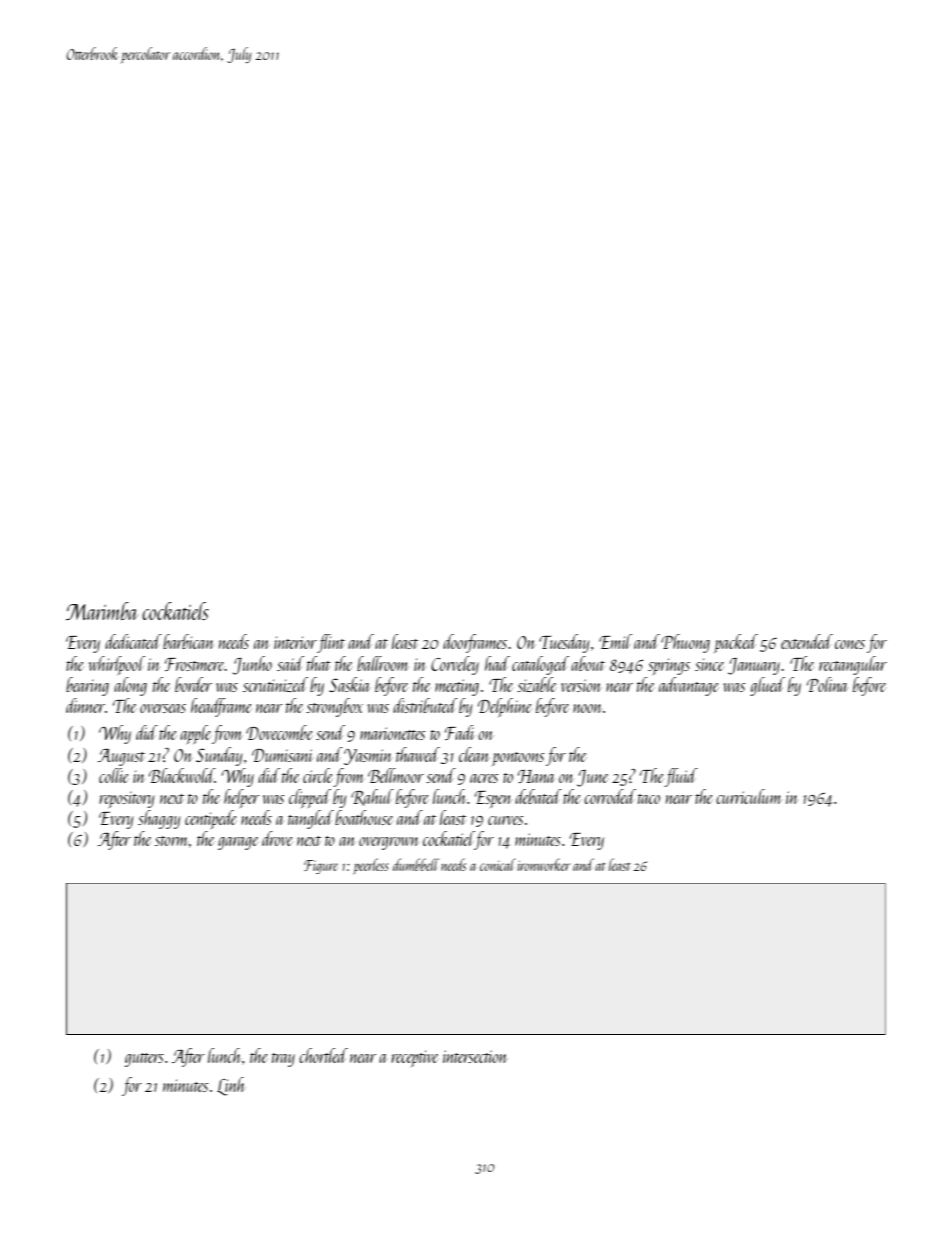  I want to click on barbican, so click(188, 641).
